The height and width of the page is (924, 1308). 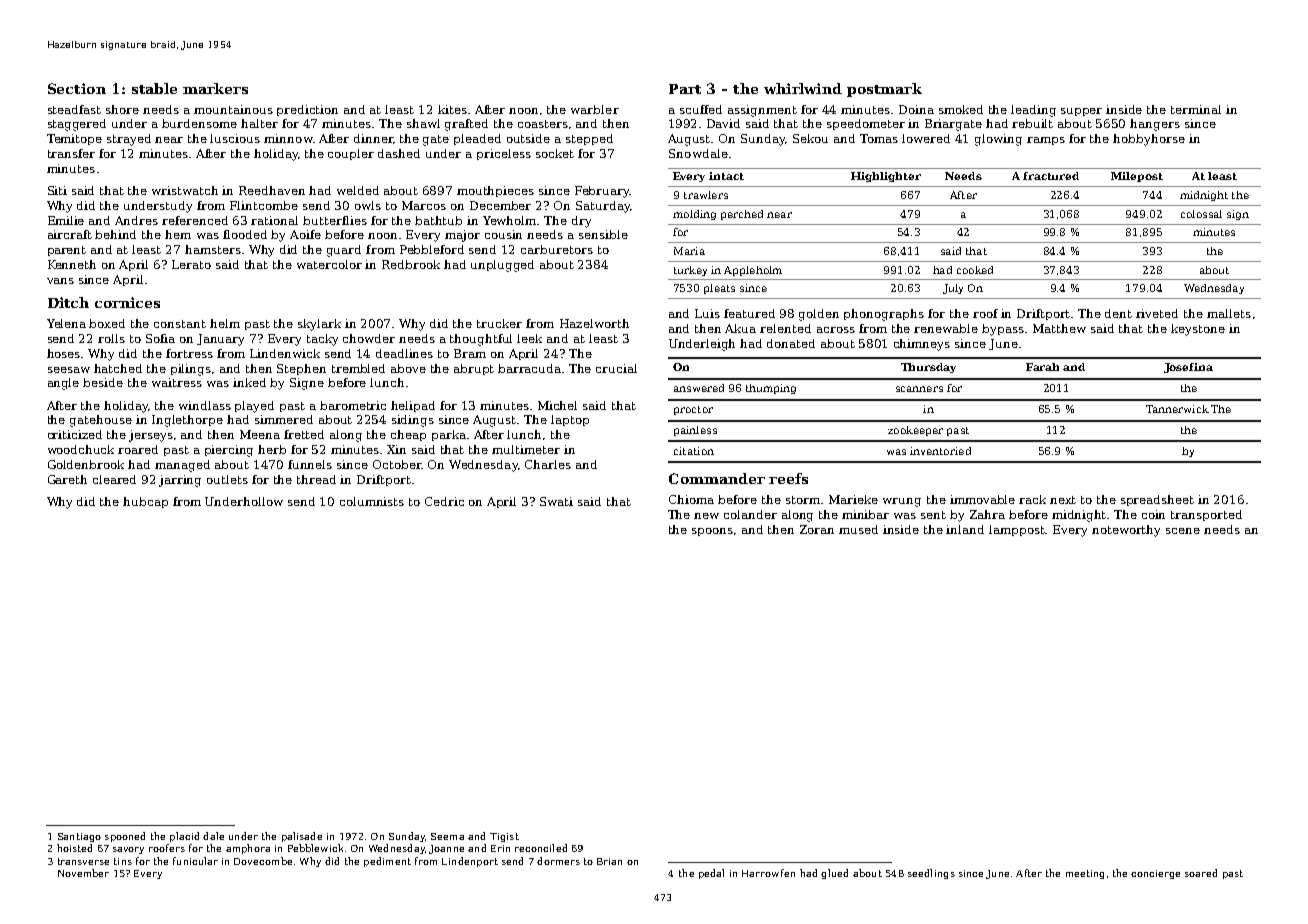 What do you see at coordinates (372, 501) in the page?
I see `columnists` at bounding box center [372, 501].
